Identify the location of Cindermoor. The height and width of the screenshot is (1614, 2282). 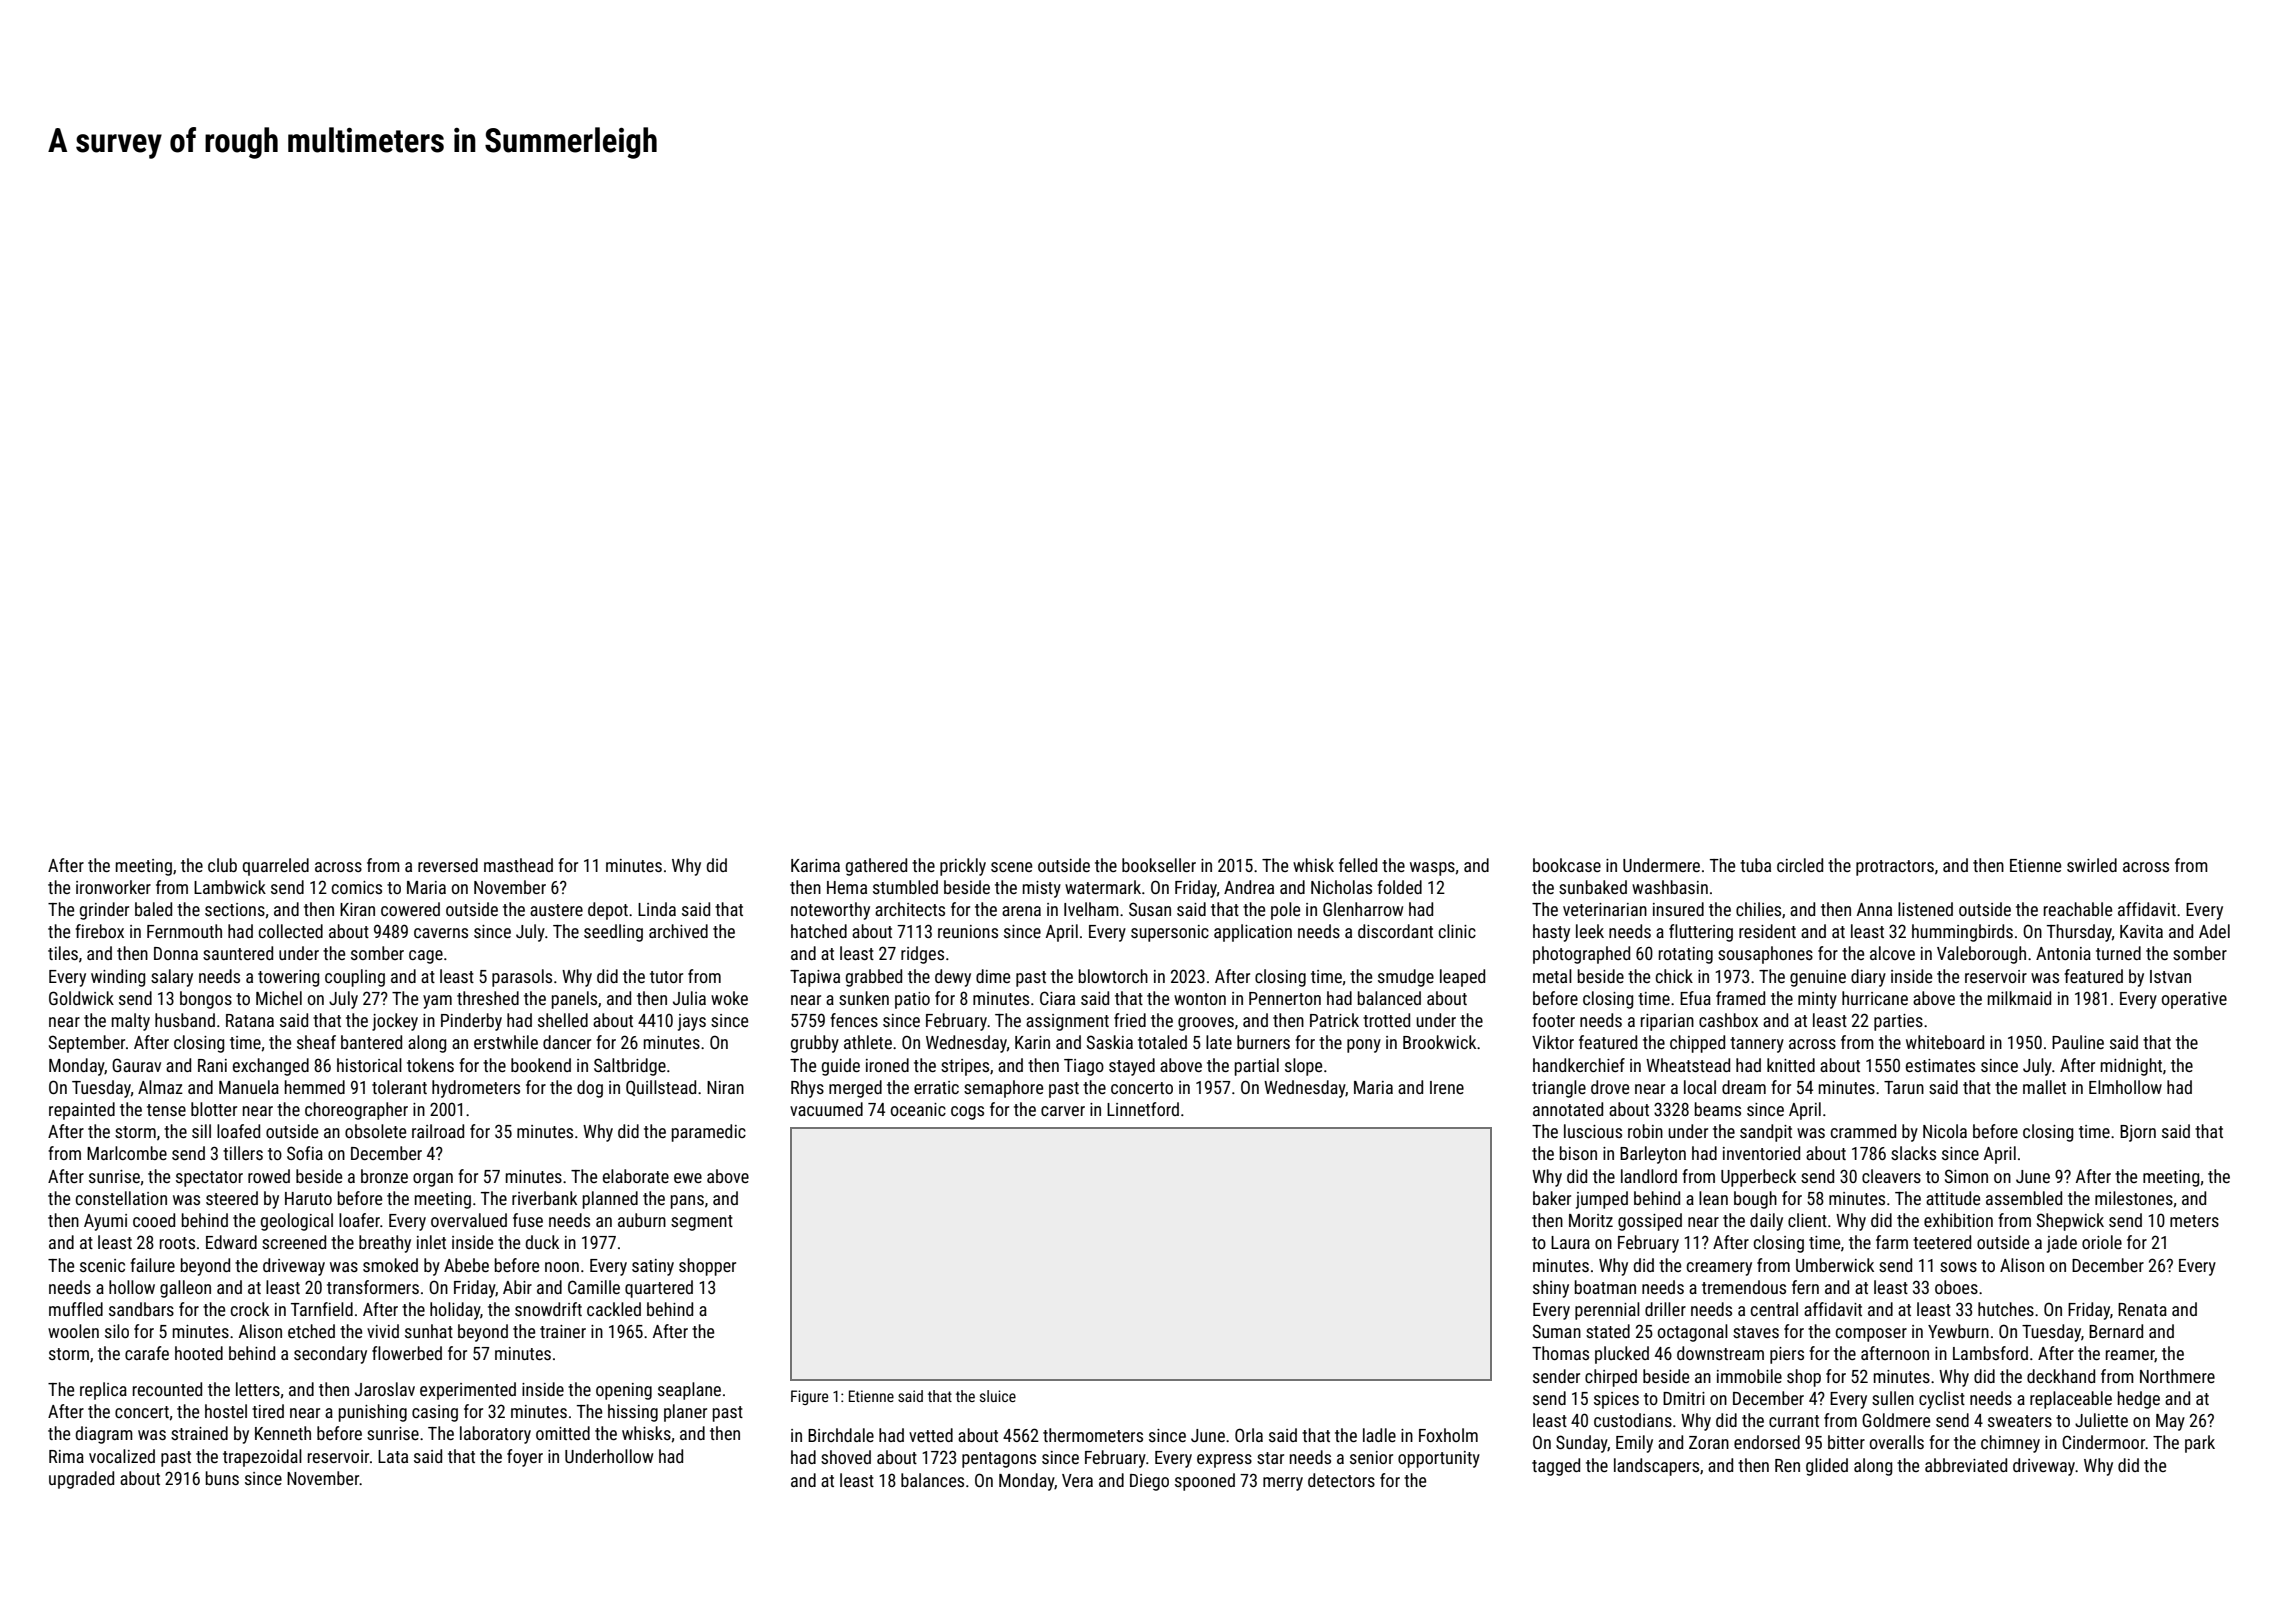
(2103, 1442).
